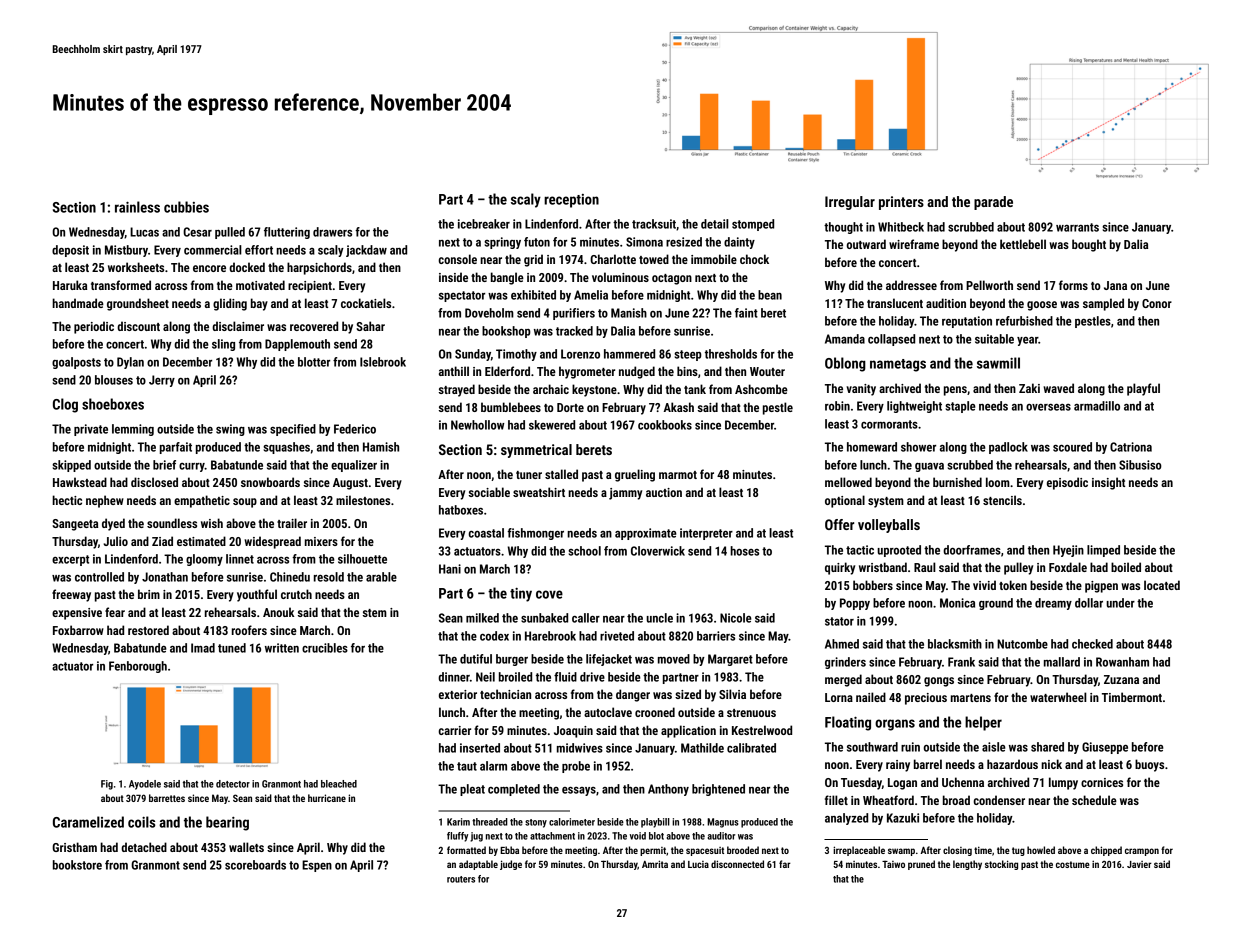 This screenshot has width=1233, height=952. I want to click on brooded, so click(743, 850).
